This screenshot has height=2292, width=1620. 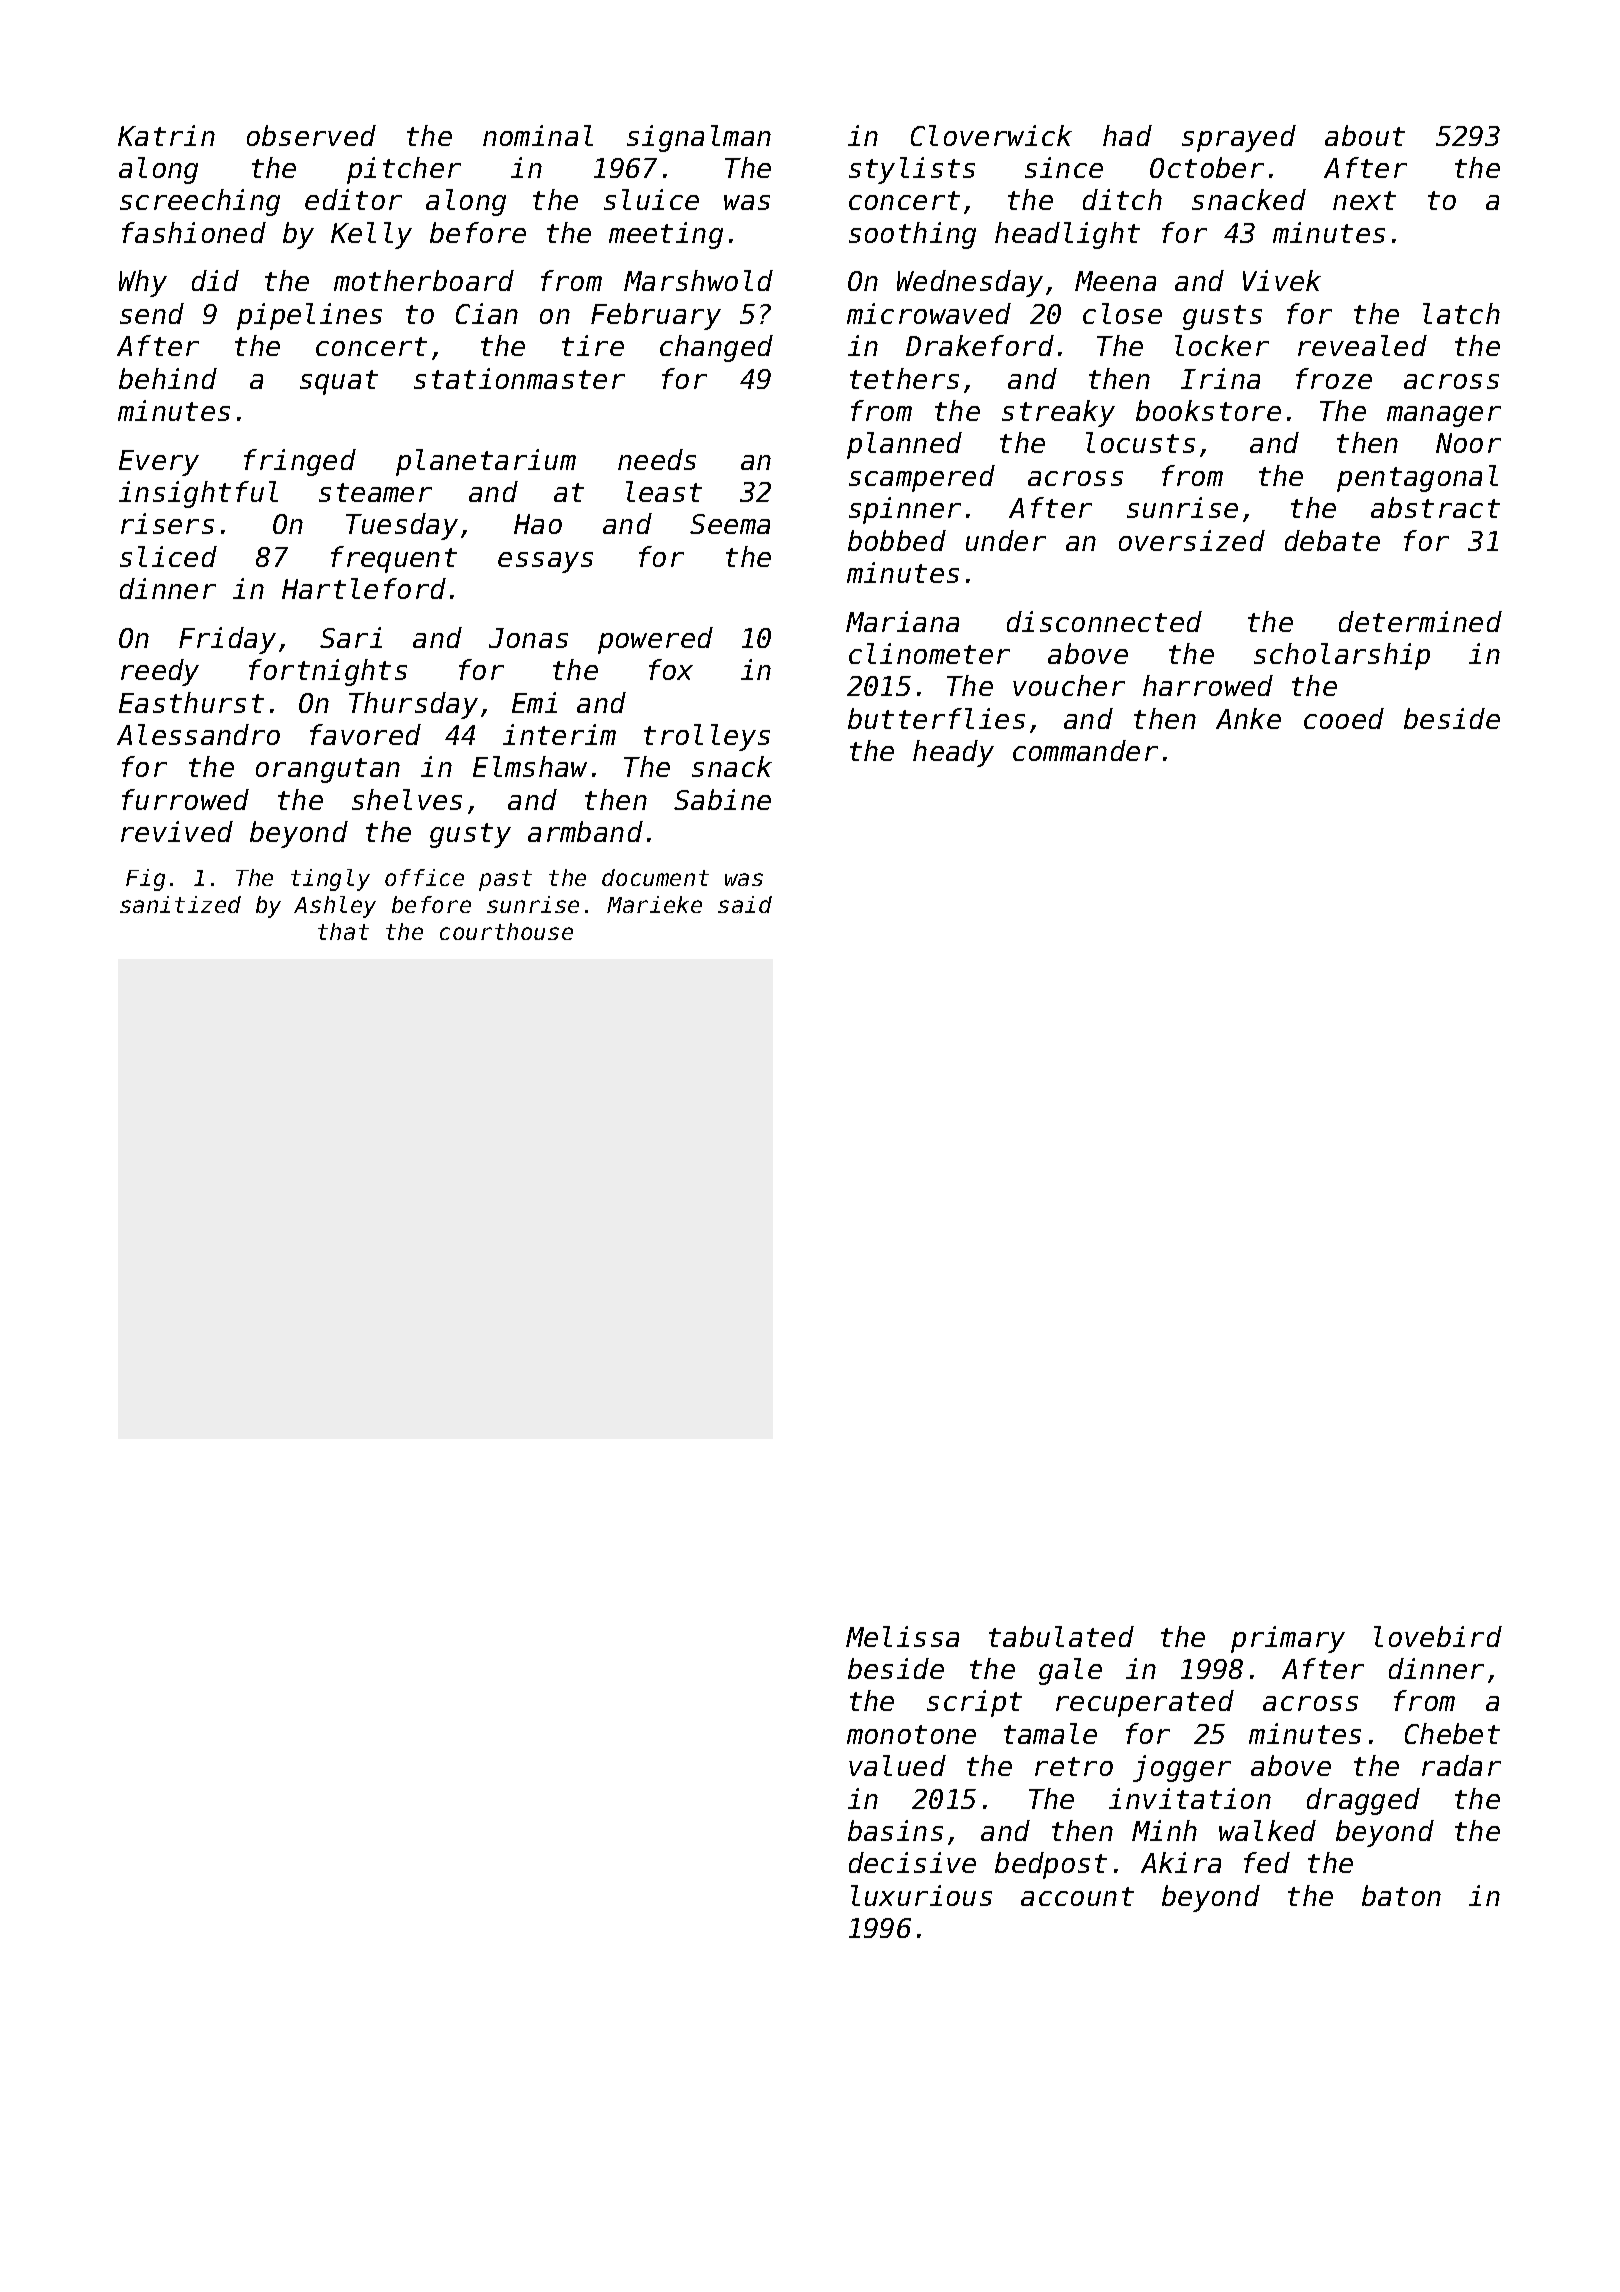 I want to click on luxurious, so click(x=921, y=1895).
